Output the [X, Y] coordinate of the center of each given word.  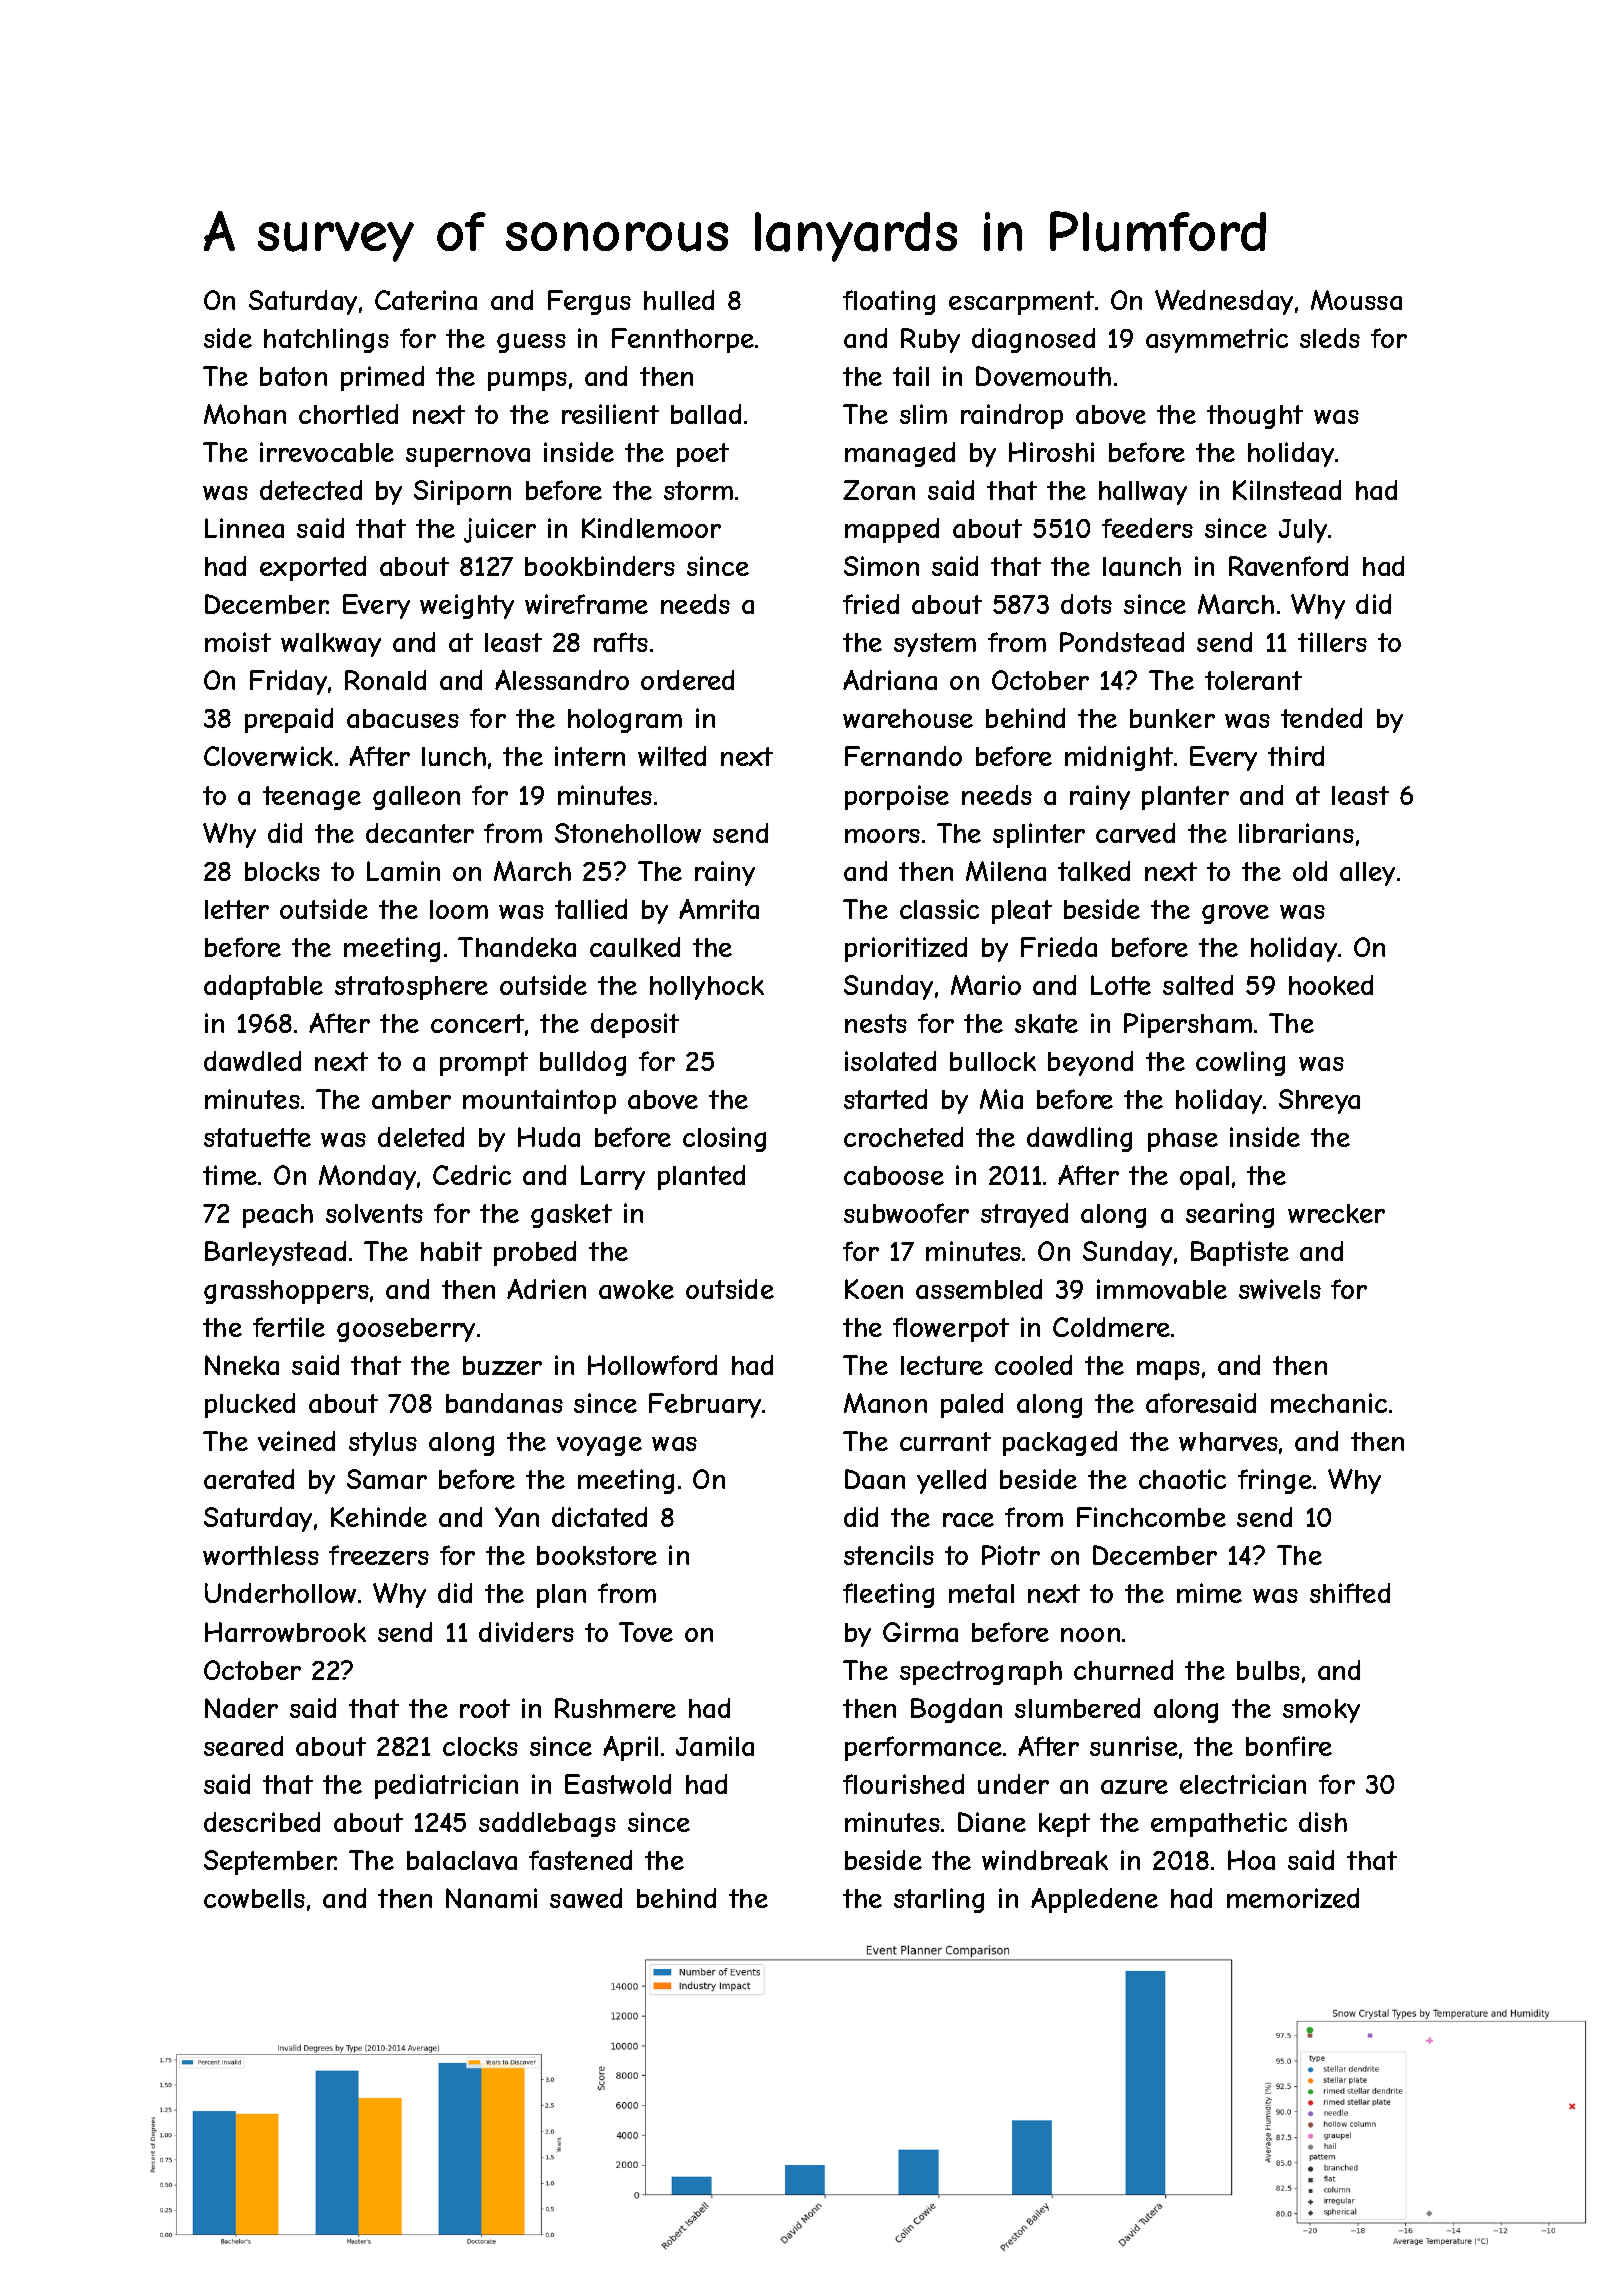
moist [238, 642]
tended [1321, 718]
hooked [1331, 985]
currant [945, 1441]
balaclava [462, 1860]
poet [703, 455]
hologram [625, 721]
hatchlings [326, 340]
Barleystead [275, 1253]
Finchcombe [1151, 1517]
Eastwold [618, 1784]
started [885, 1099]
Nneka [242, 1365]
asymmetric [1217, 340]
